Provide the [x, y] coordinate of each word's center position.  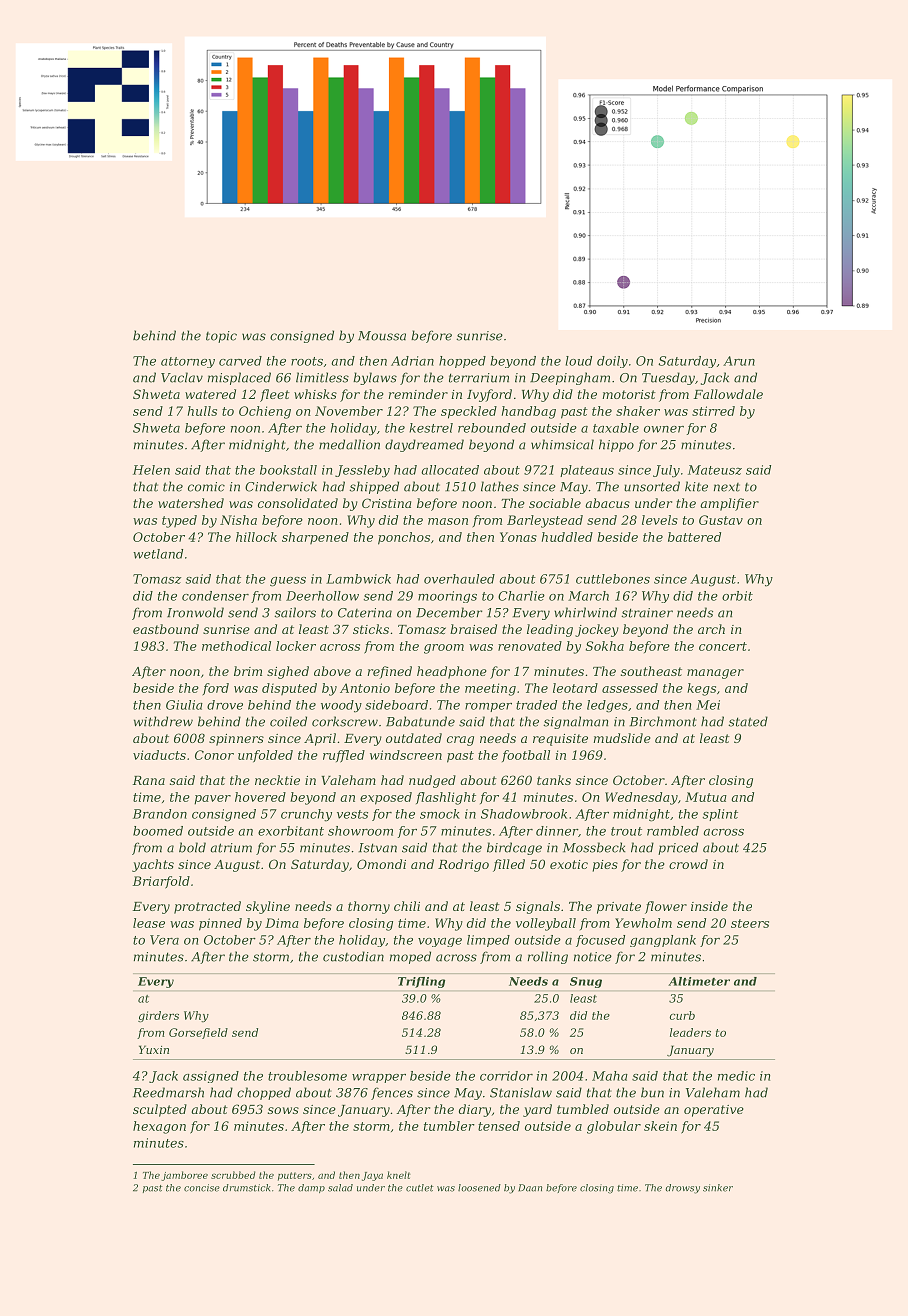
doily [612, 362]
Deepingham [570, 378]
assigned [211, 1077]
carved [240, 361]
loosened [479, 1188]
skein [660, 1126]
